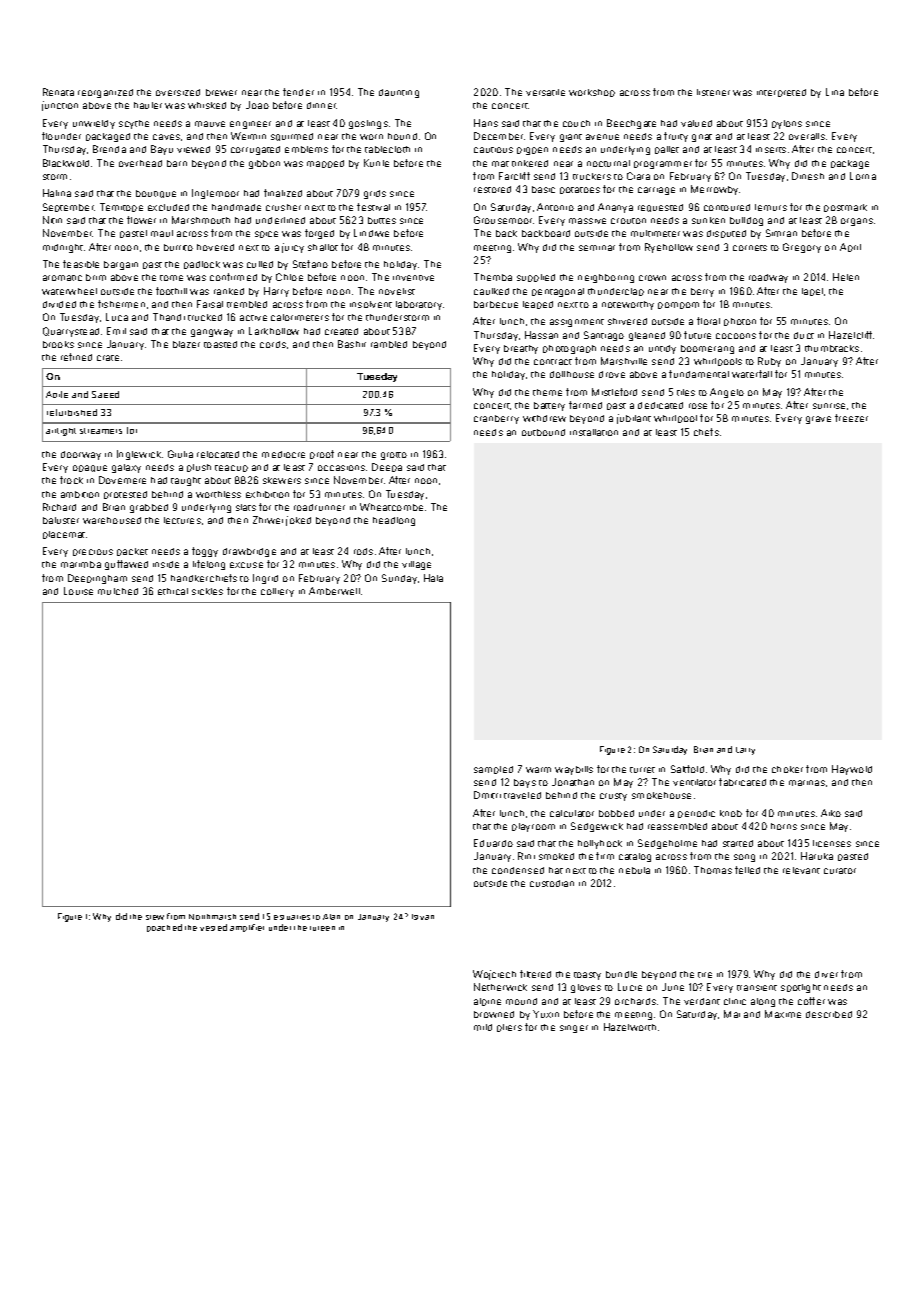 Image resolution: width=924 pixels, height=1308 pixels. I want to click on Hala, so click(433, 578).
